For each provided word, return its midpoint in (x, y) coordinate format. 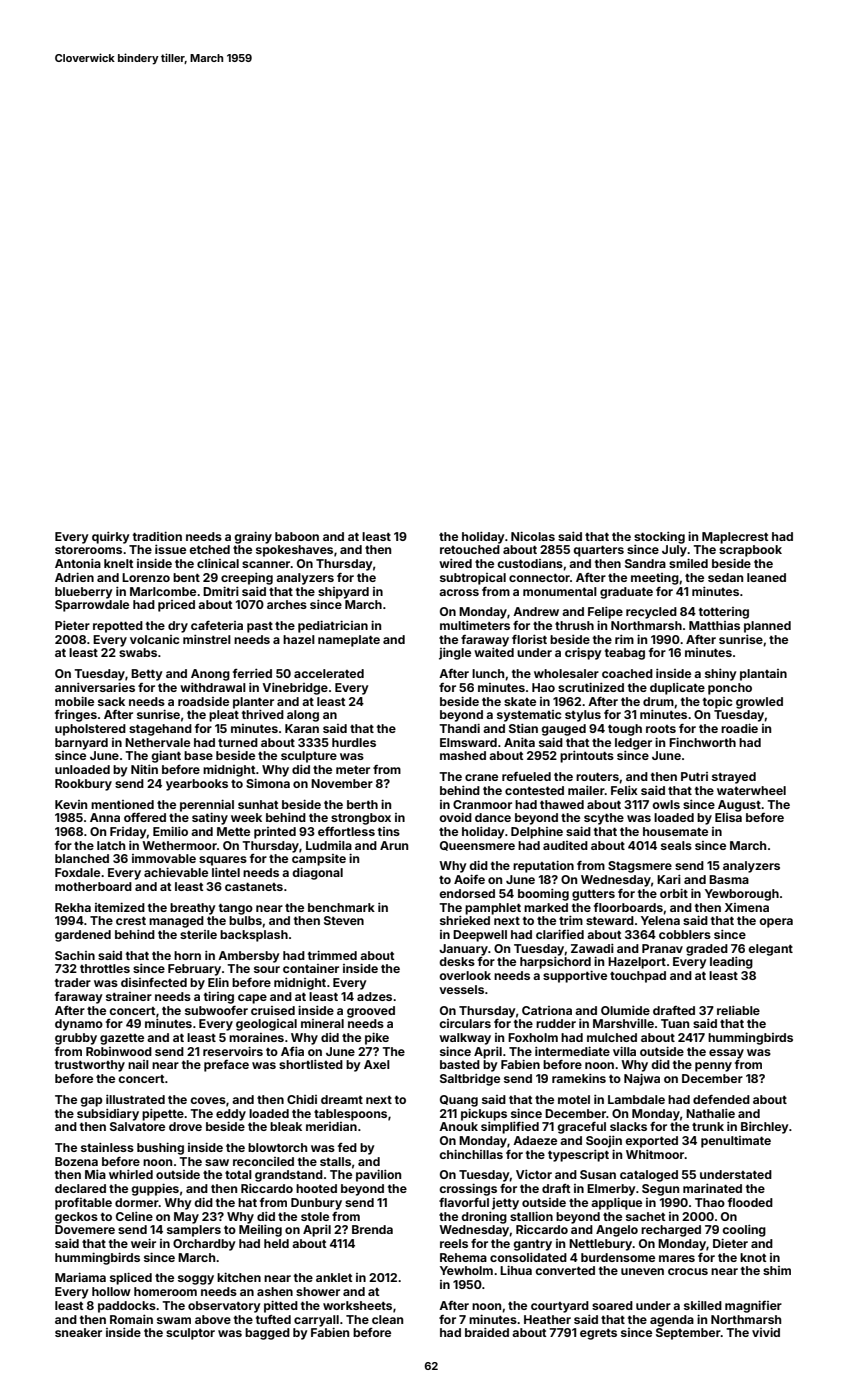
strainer (129, 996)
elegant (770, 950)
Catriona (547, 1010)
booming (543, 895)
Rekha (73, 907)
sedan (725, 577)
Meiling (260, 1231)
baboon (297, 536)
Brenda (372, 1229)
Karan (302, 728)
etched (209, 549)
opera (776, 923)
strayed (734, 778)
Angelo (617, 1231)
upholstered (90, 730)
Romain (131, 1319)
